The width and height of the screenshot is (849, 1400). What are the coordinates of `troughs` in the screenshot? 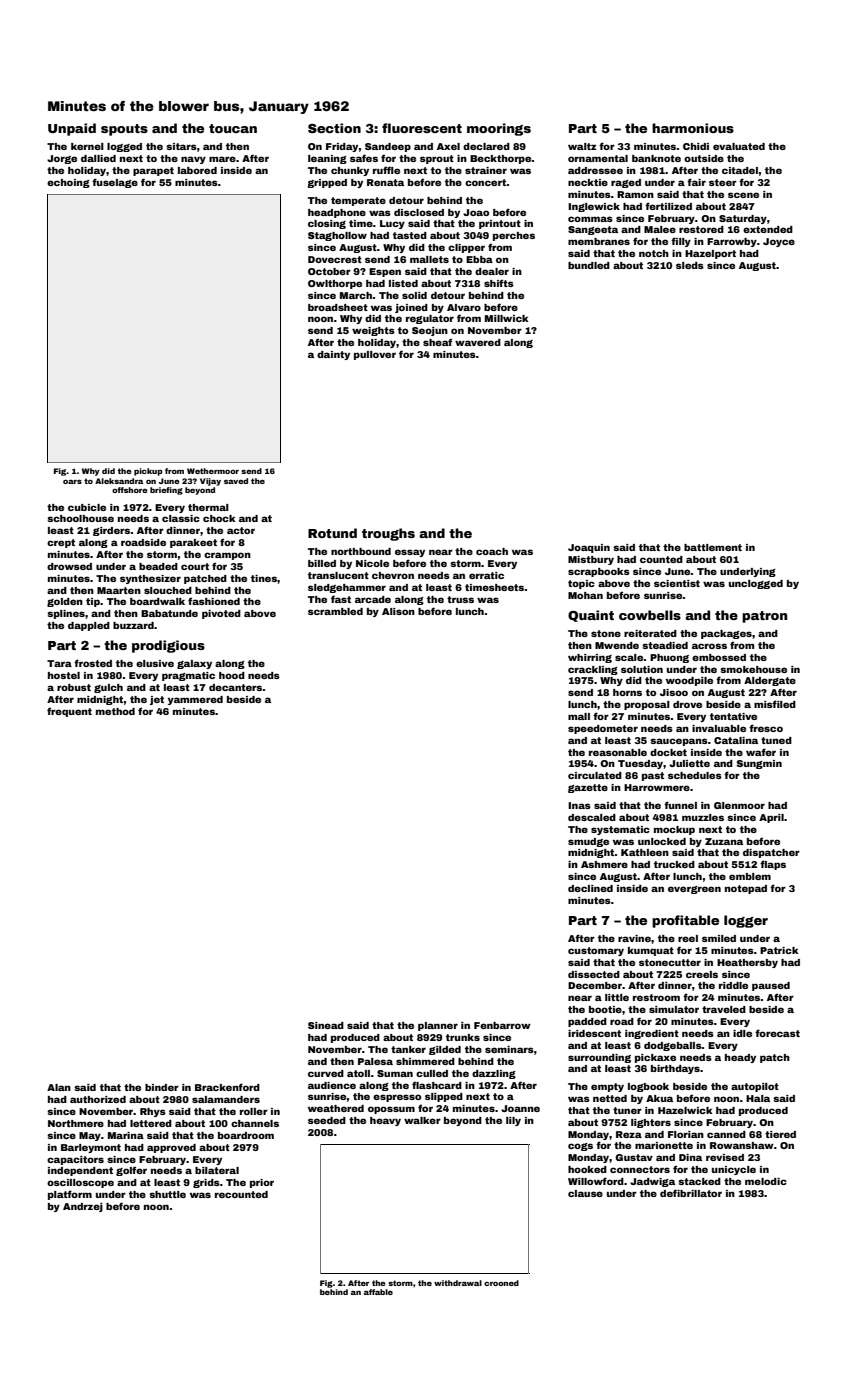 It's located at (388, 534).
